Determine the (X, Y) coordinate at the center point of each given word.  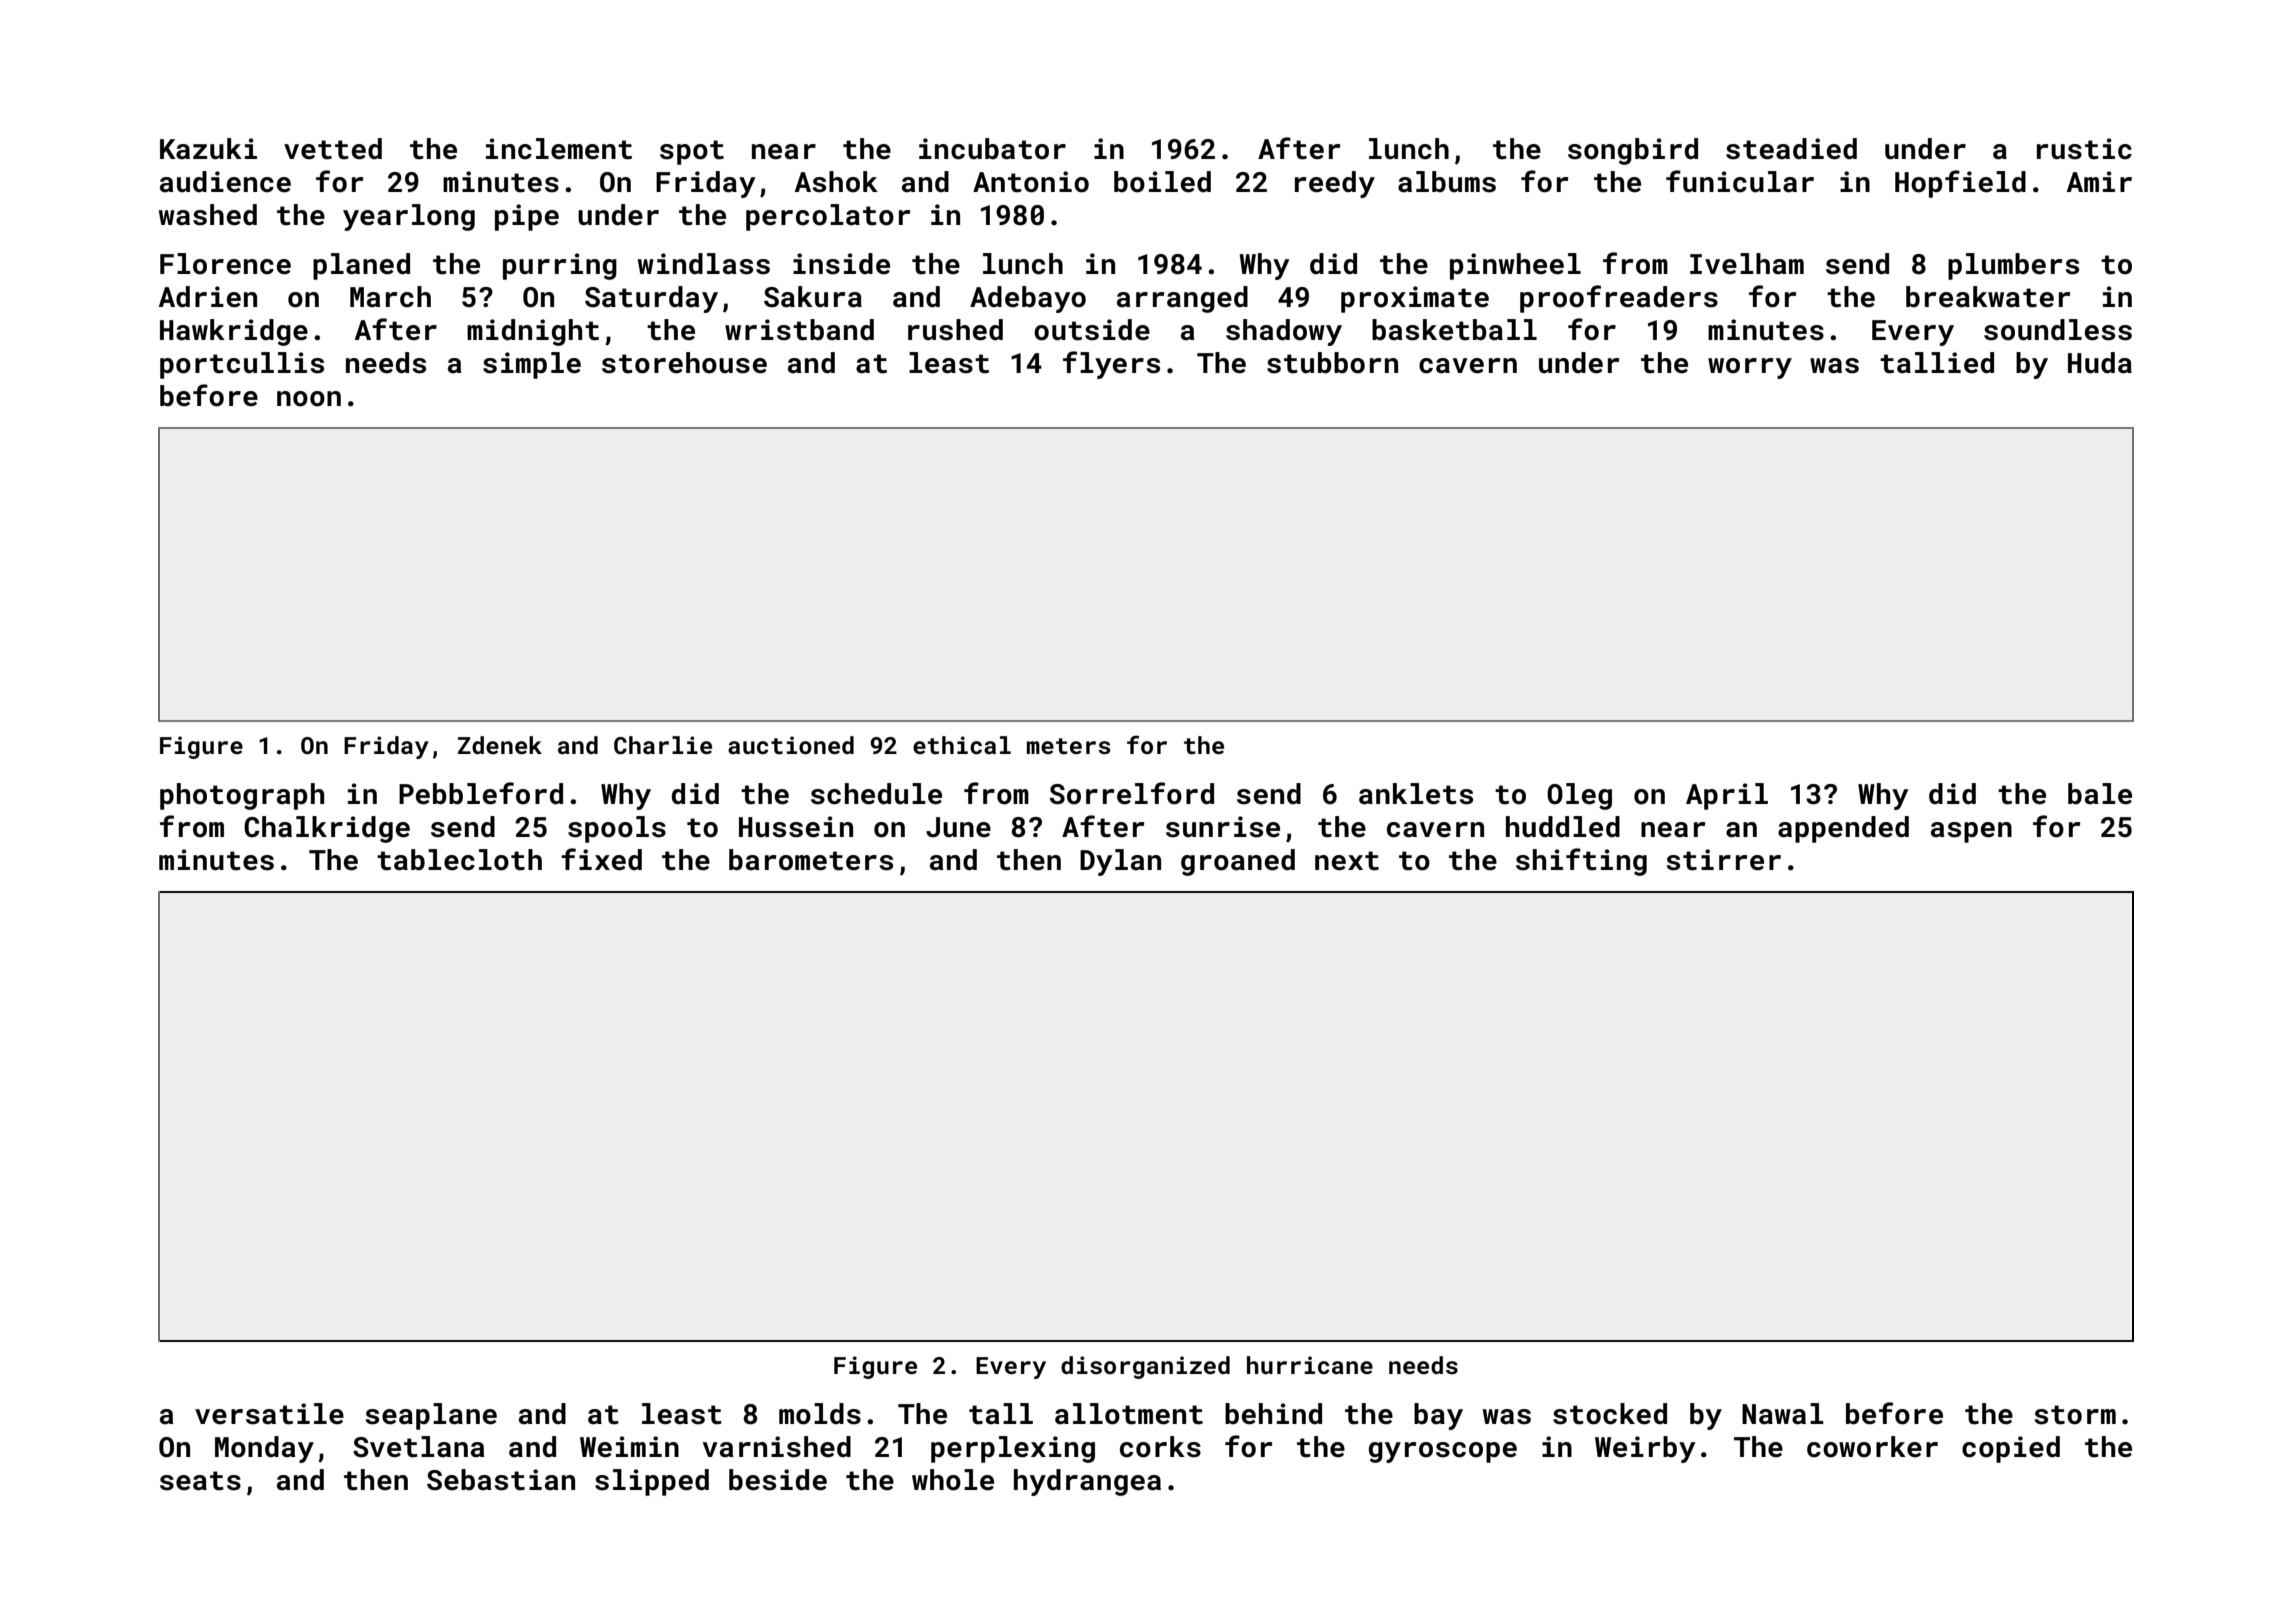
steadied (1791, 149)
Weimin (629, 1447)
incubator (992, 149)
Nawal (1783, 1414)
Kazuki (208, 149)
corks (1160, 1447)
